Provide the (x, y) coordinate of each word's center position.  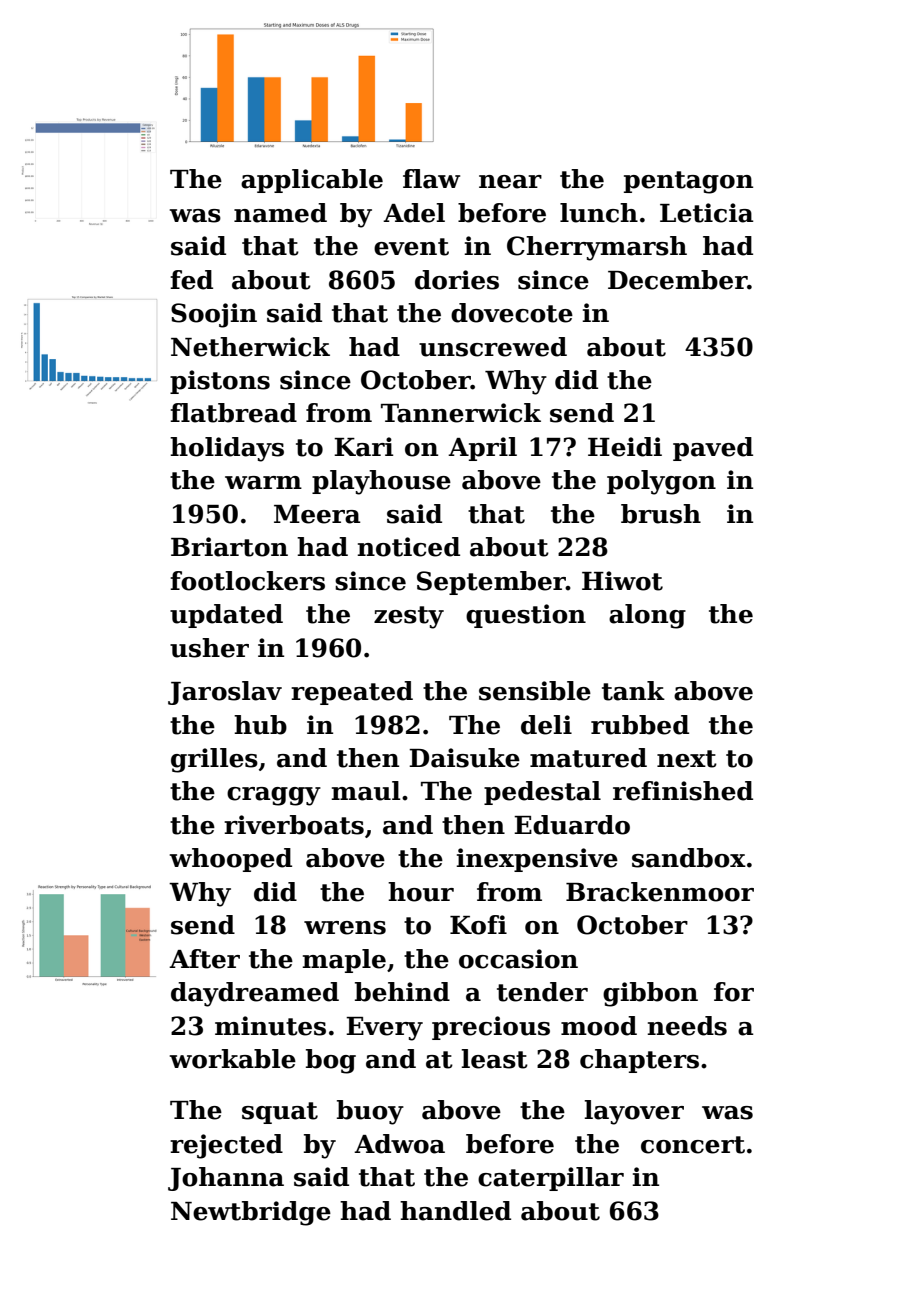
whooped (231, 860)
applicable (312, 181)
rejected (226, 1146)
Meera (317, 514)
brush (661, 514)
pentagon (688, 182)
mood (599, 1026)
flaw (431, 179)
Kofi (478, 925)
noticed (408, 547)
